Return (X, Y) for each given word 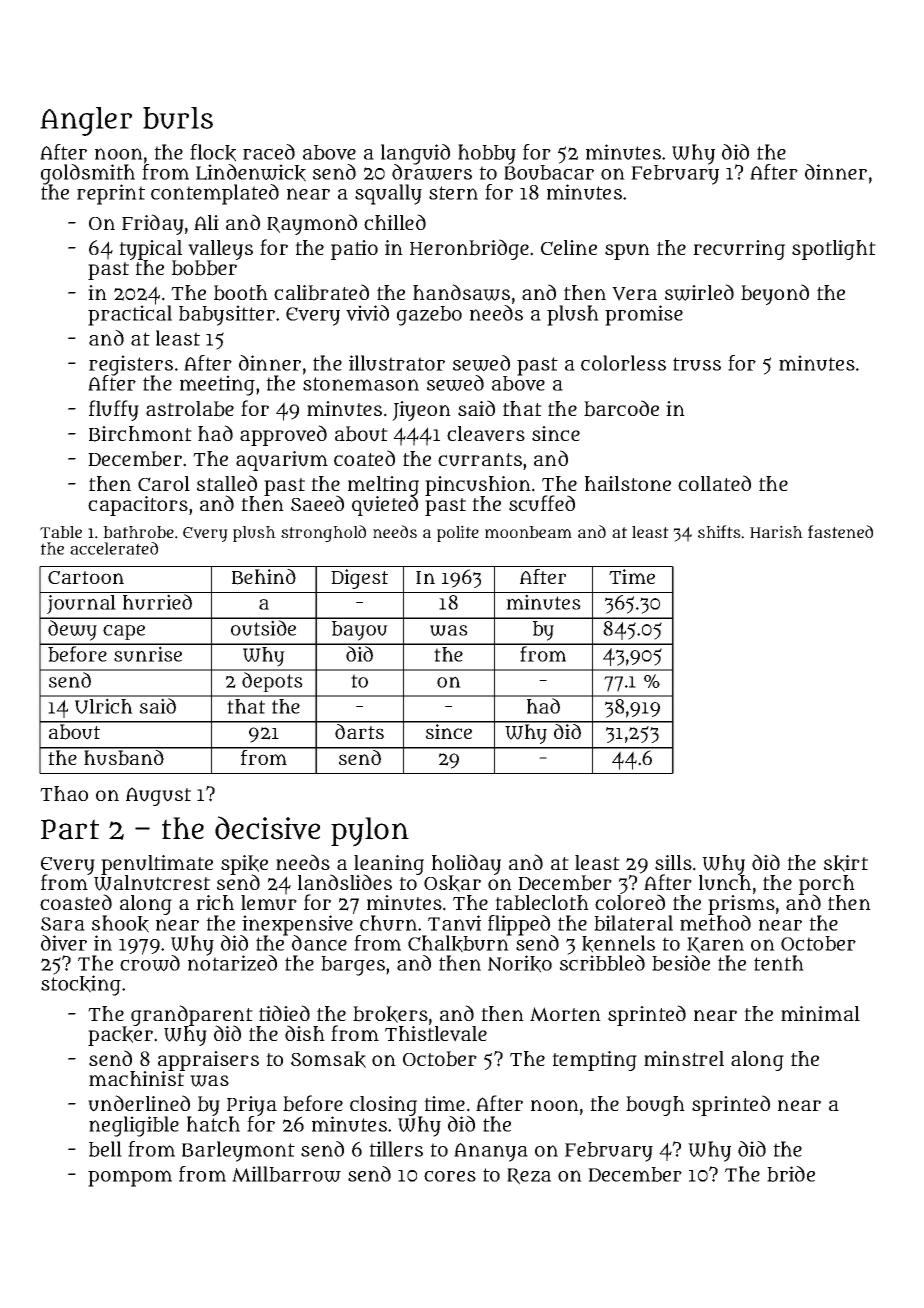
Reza (529, 1176)
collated (714, 483)
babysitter (227, 315)
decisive (267, 828)
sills (673, 862)
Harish (776, 531)
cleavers (486, 434)
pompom (130, 1178)
